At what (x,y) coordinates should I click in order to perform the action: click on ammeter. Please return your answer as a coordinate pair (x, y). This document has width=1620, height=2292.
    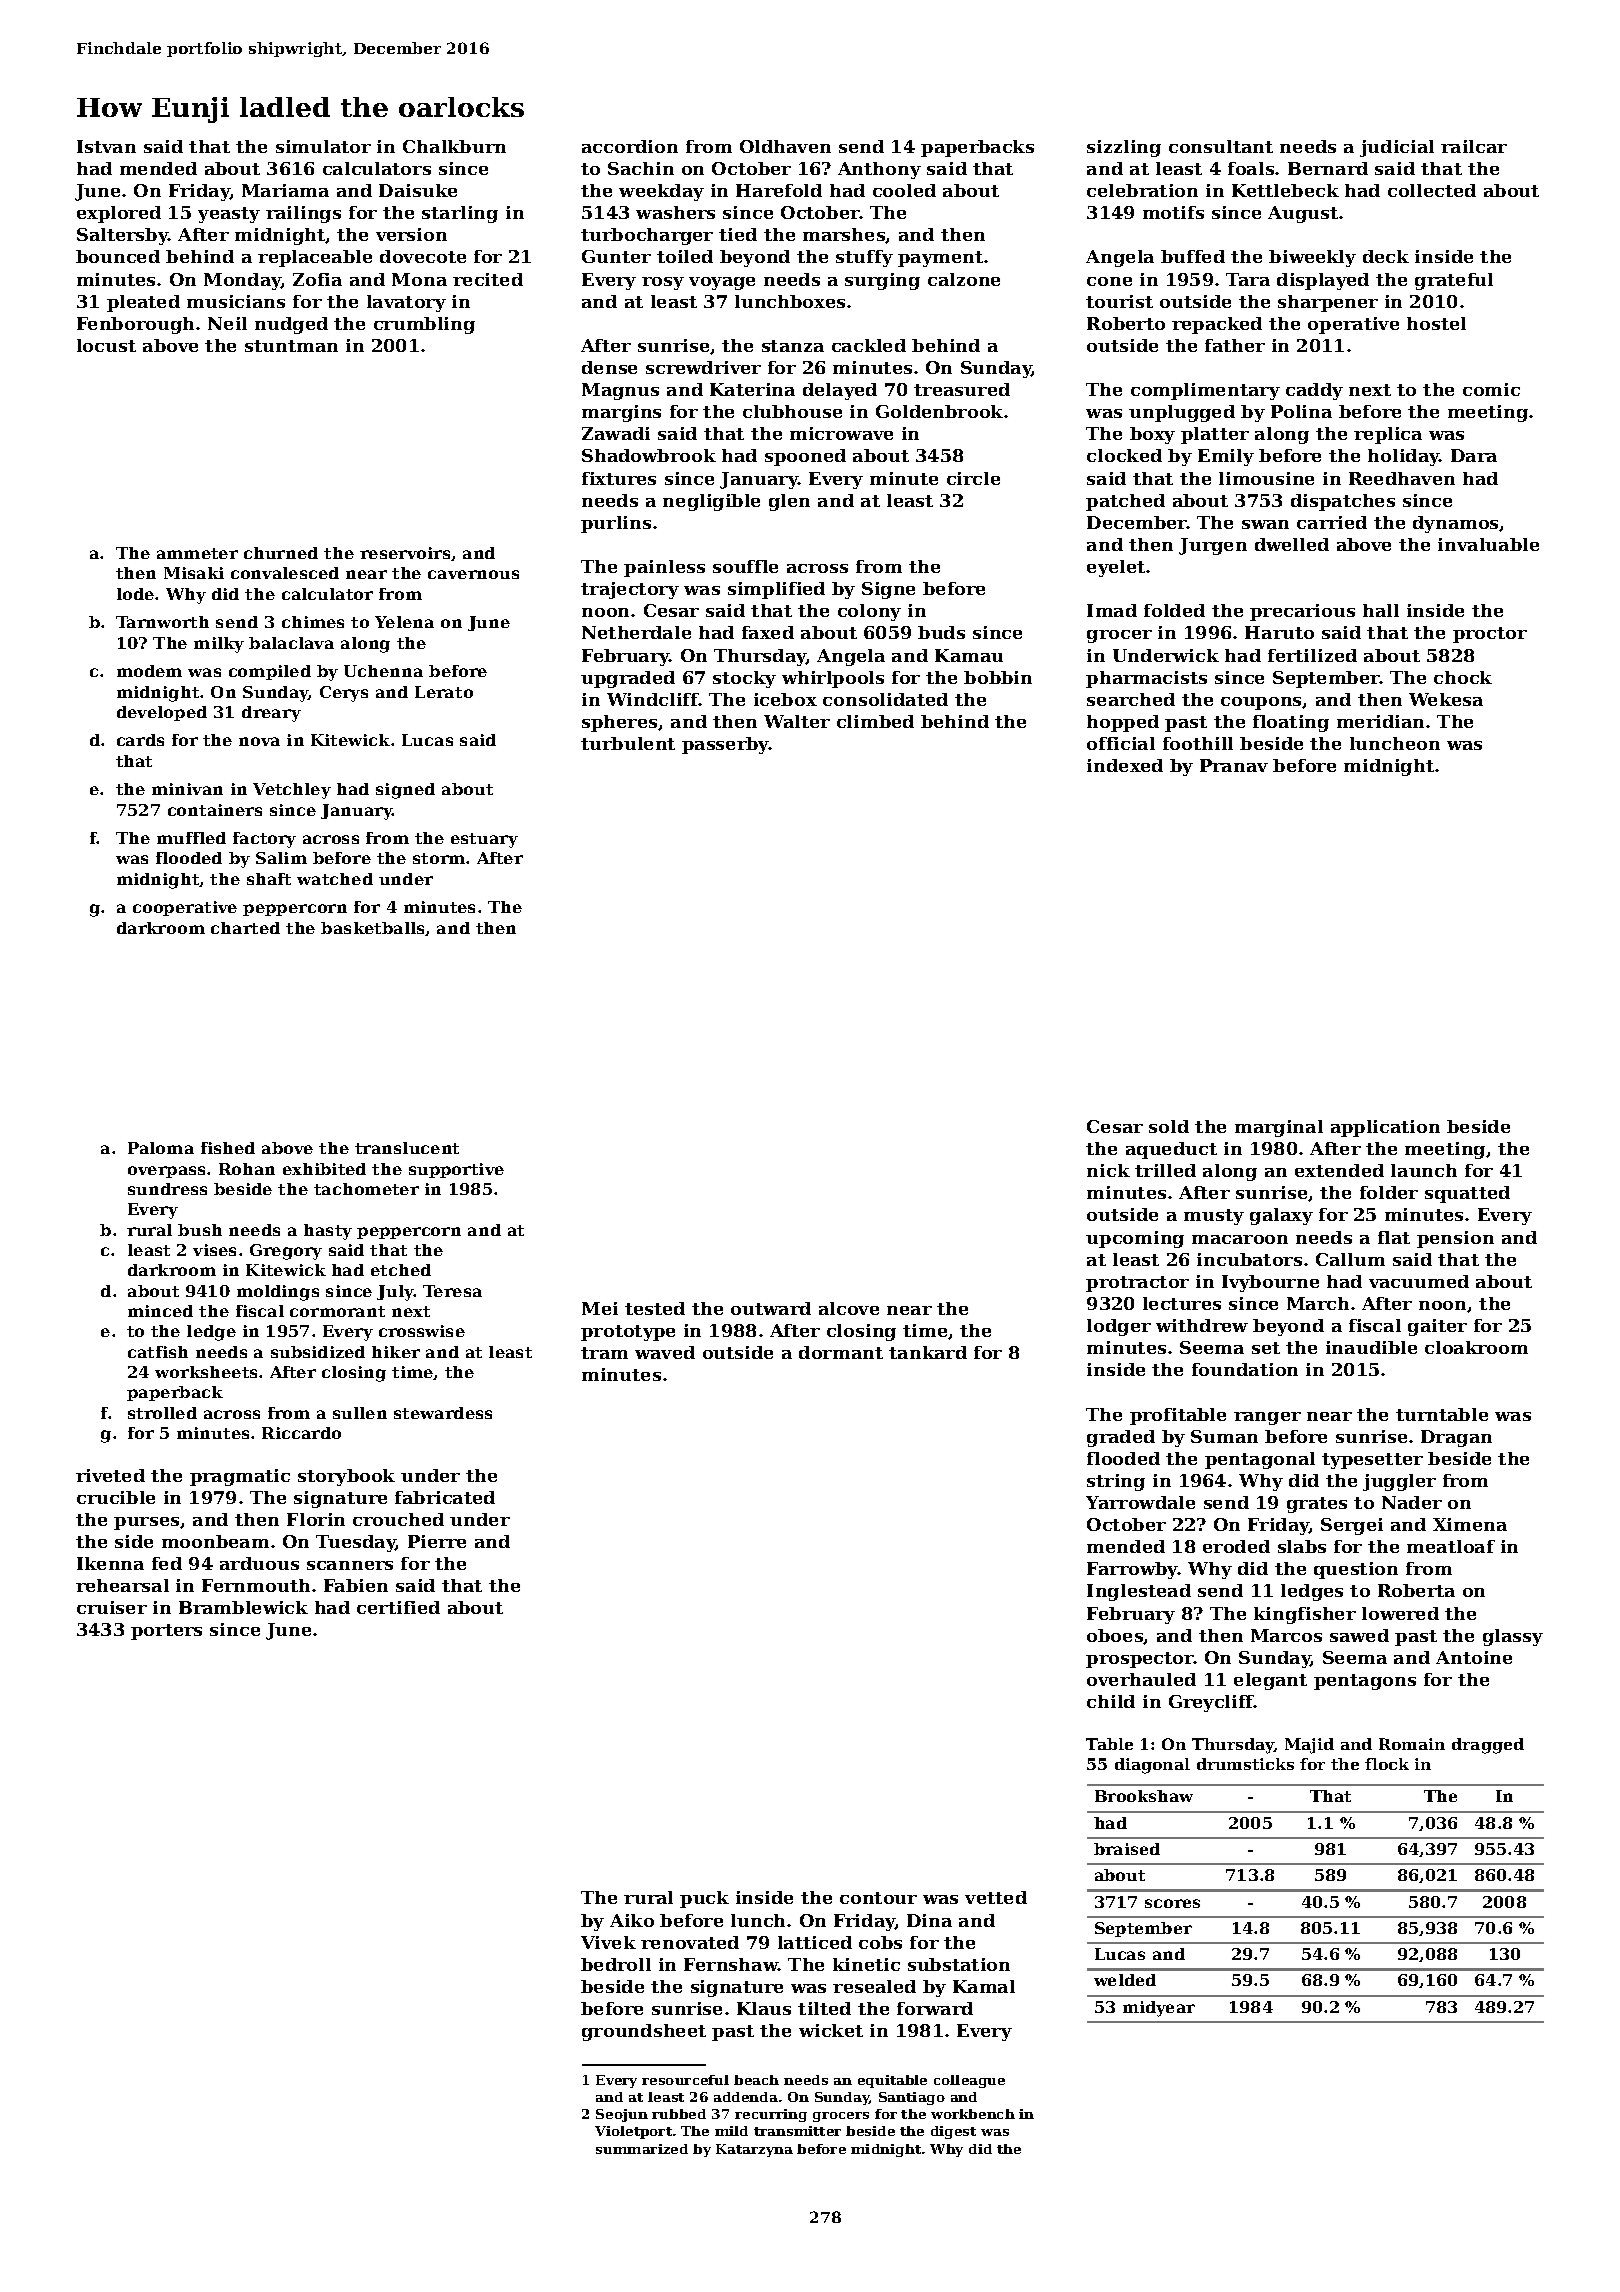
    Looking at the image, I should click on (197, 553).
